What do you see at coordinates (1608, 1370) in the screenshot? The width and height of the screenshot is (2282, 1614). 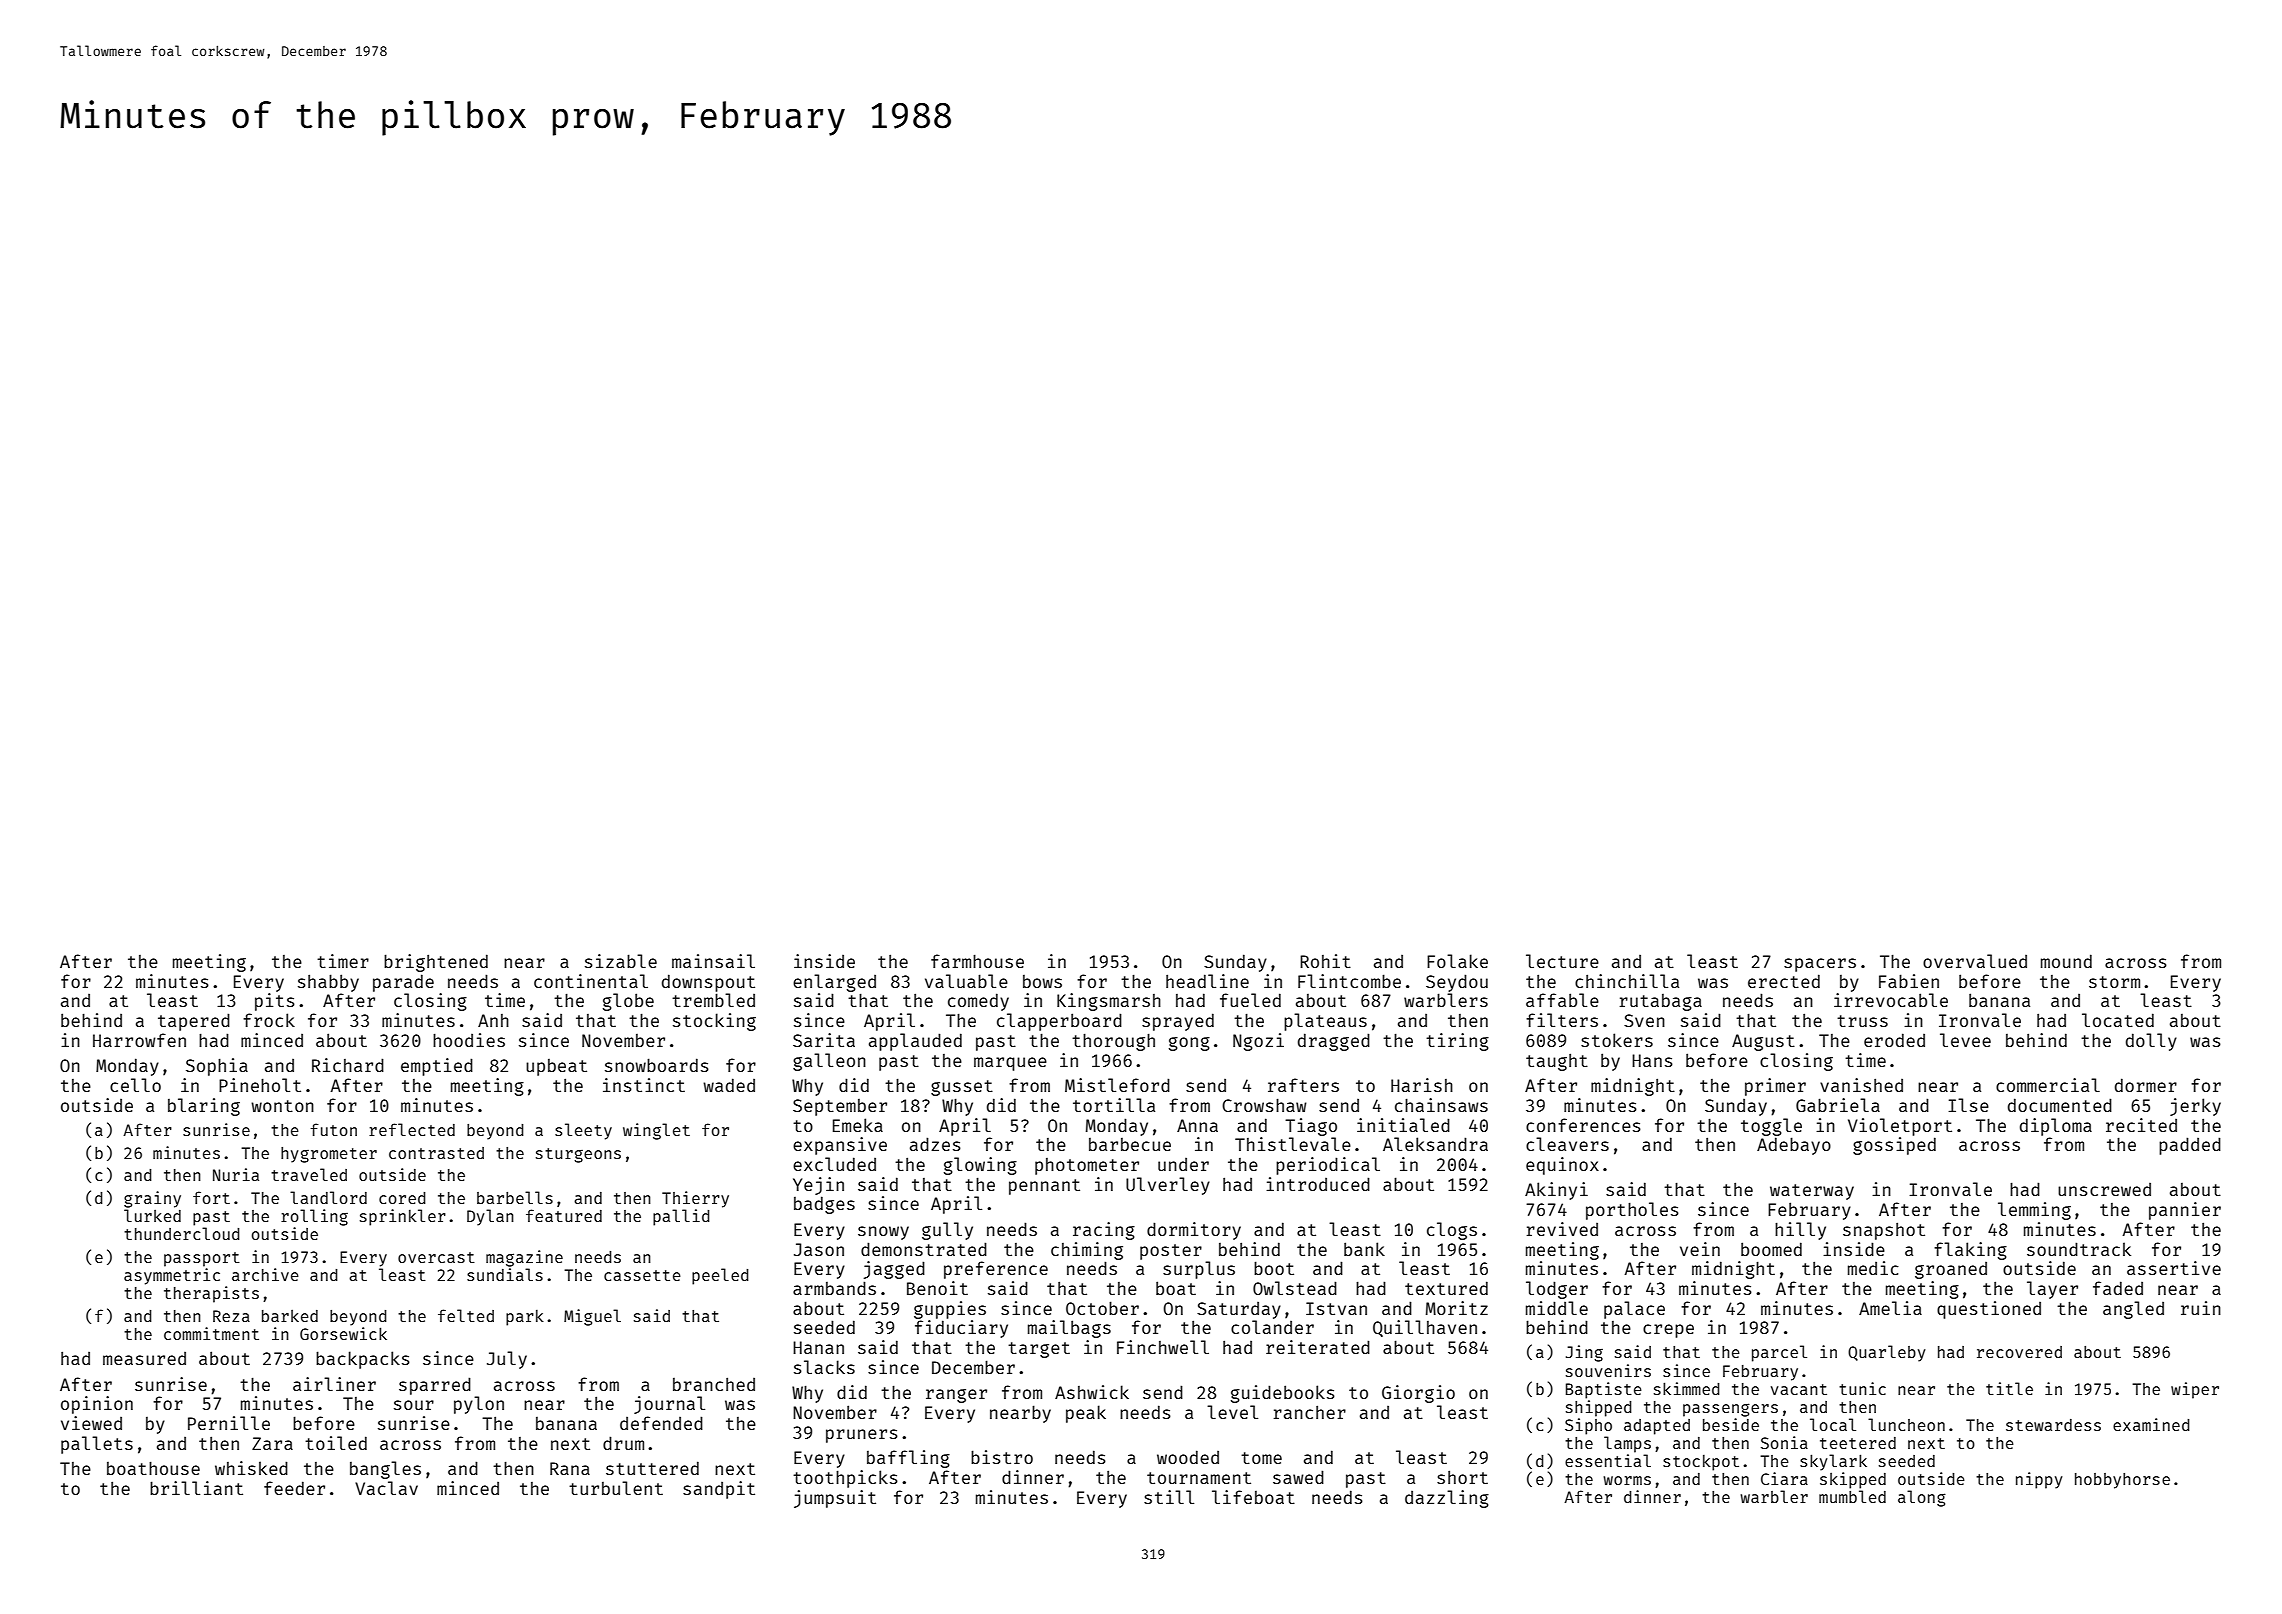 I see `souvenirs` at bounding box center [1608, 1370].
